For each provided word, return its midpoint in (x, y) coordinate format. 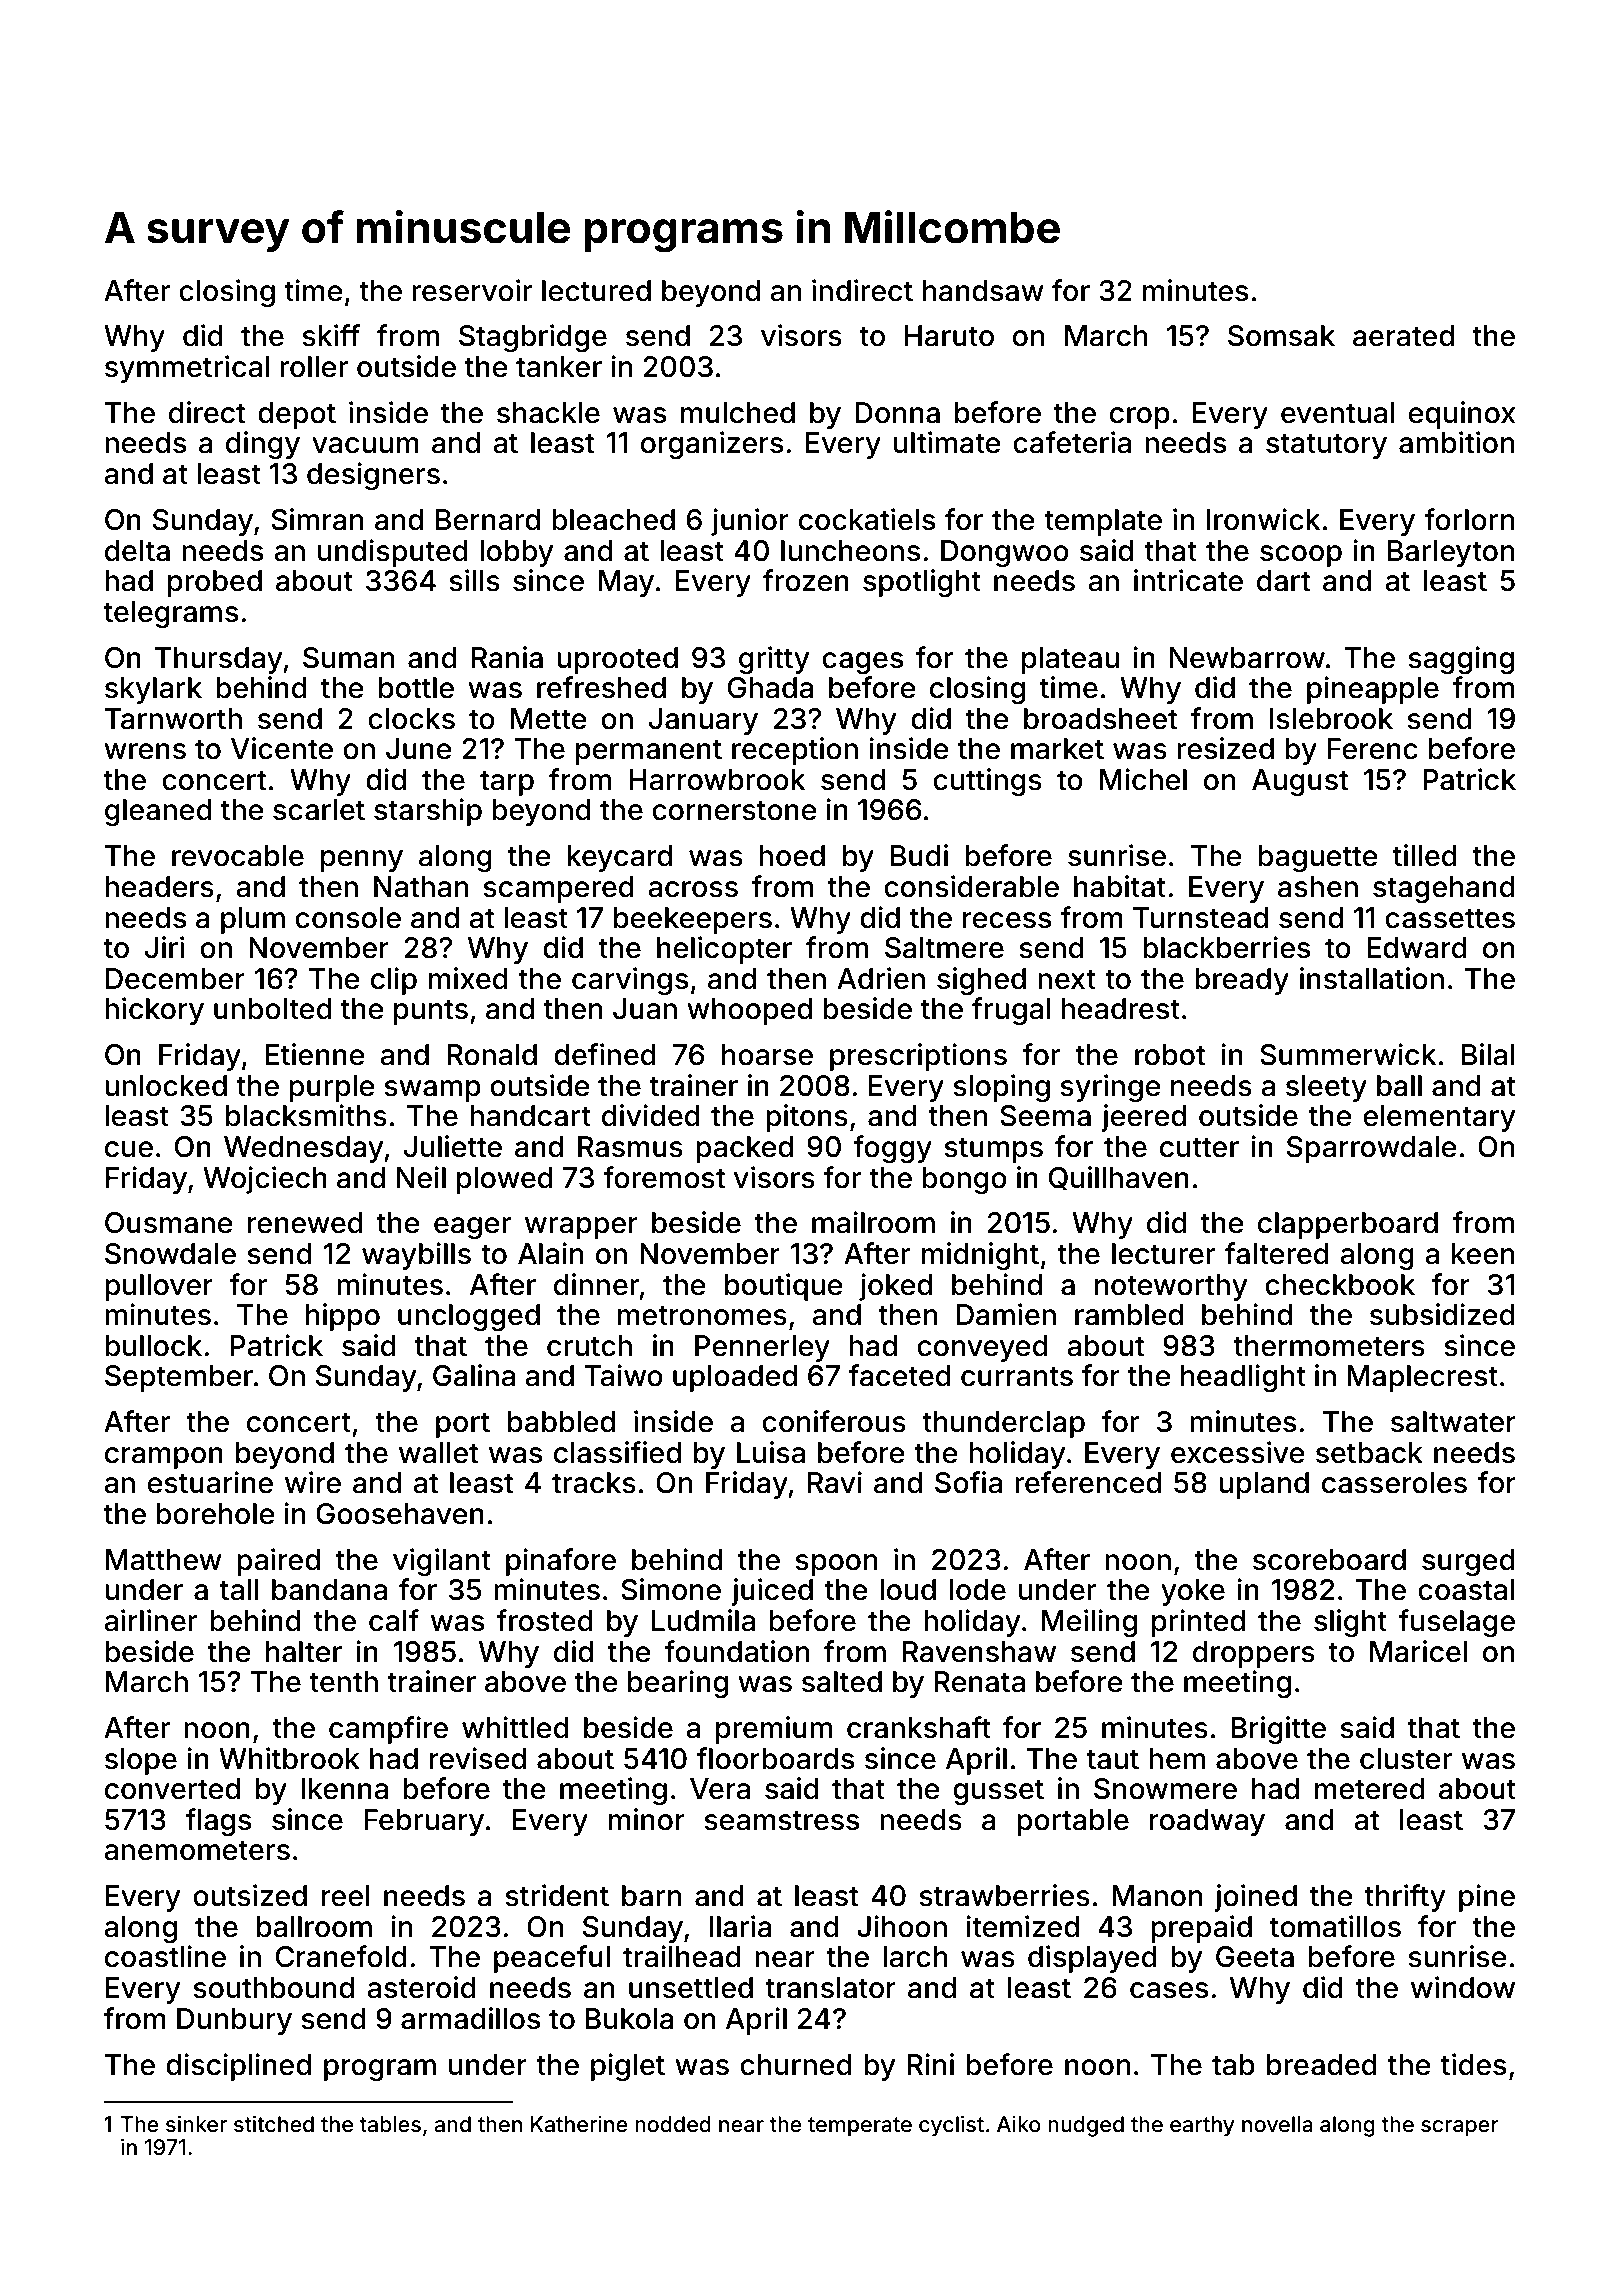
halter (304, 1652)
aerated (1403, 336)
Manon (1157, 1896)
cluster (1406, 1759)
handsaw (983, 291)
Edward (1417, 948)
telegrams (171, 614)
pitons (807, 1118)
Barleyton (1451, 553)
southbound (273, 1988)
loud (908, 1590)
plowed (505, 1180)
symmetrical (187, 369)
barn (651, 1896)
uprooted (617, 660)
